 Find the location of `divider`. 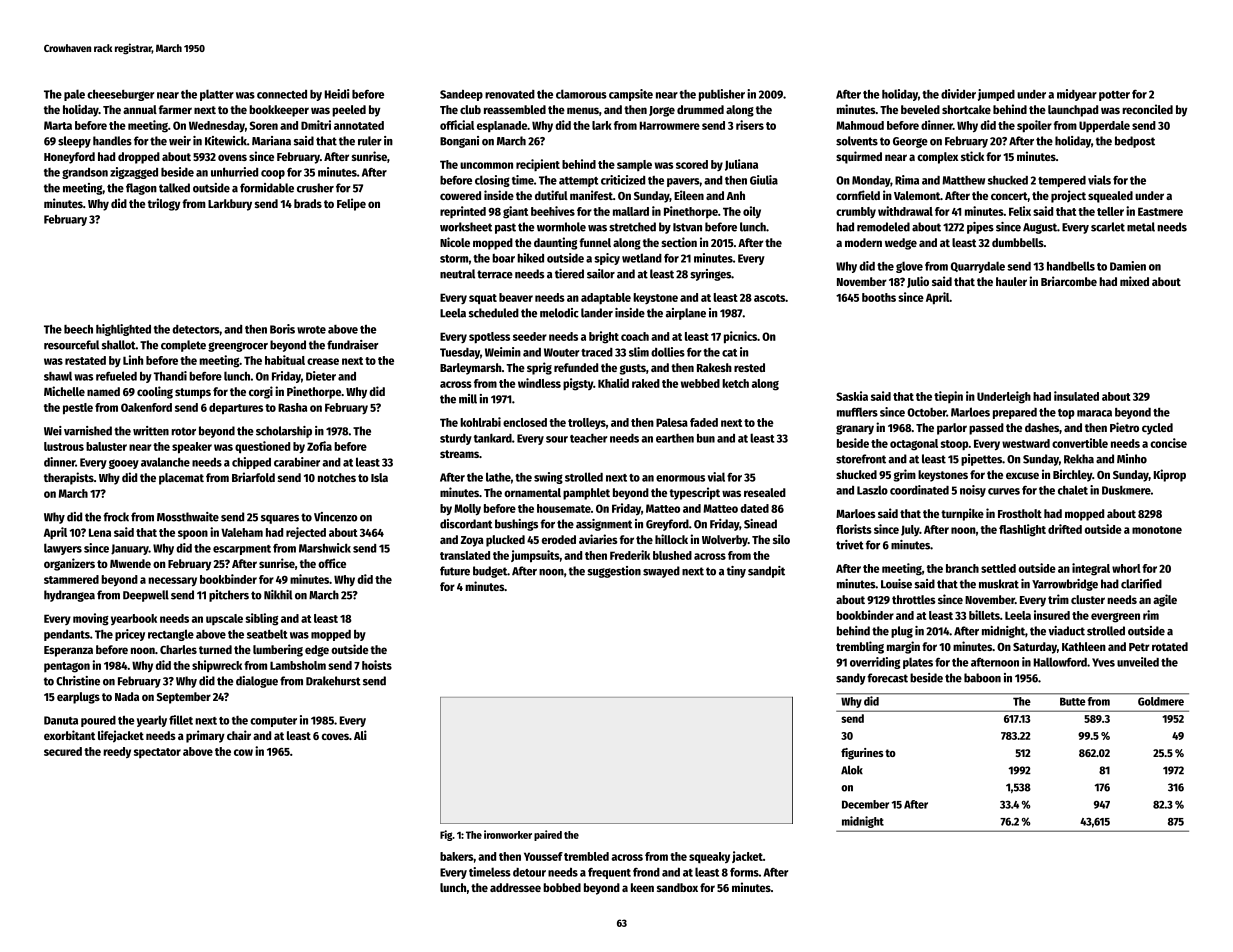

divider is located at coordinates (958, 94).
